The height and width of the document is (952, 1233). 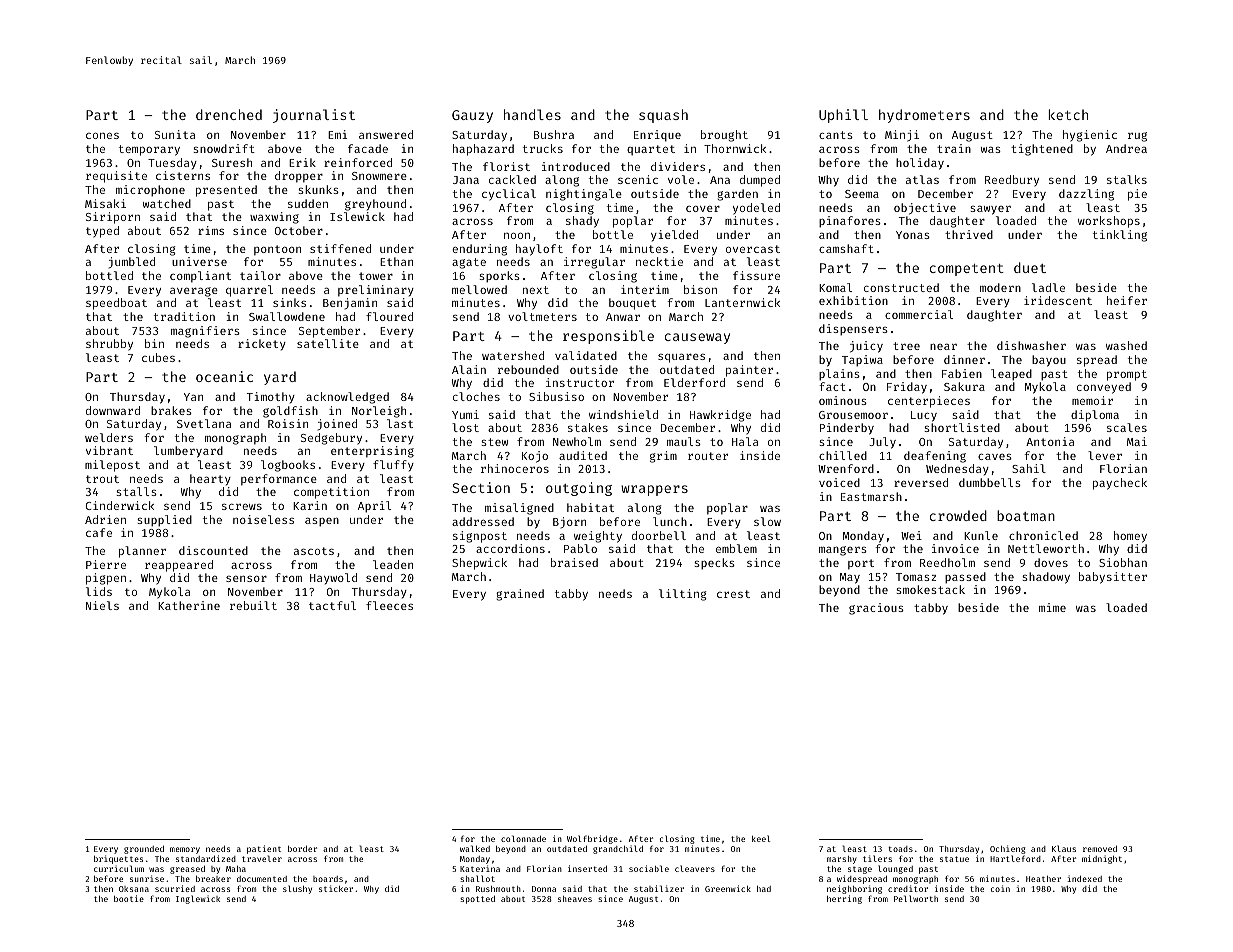 What do you see at coordinates (694, 382) in the document?
I see `Elderford` at bounding box center [694, 382].
